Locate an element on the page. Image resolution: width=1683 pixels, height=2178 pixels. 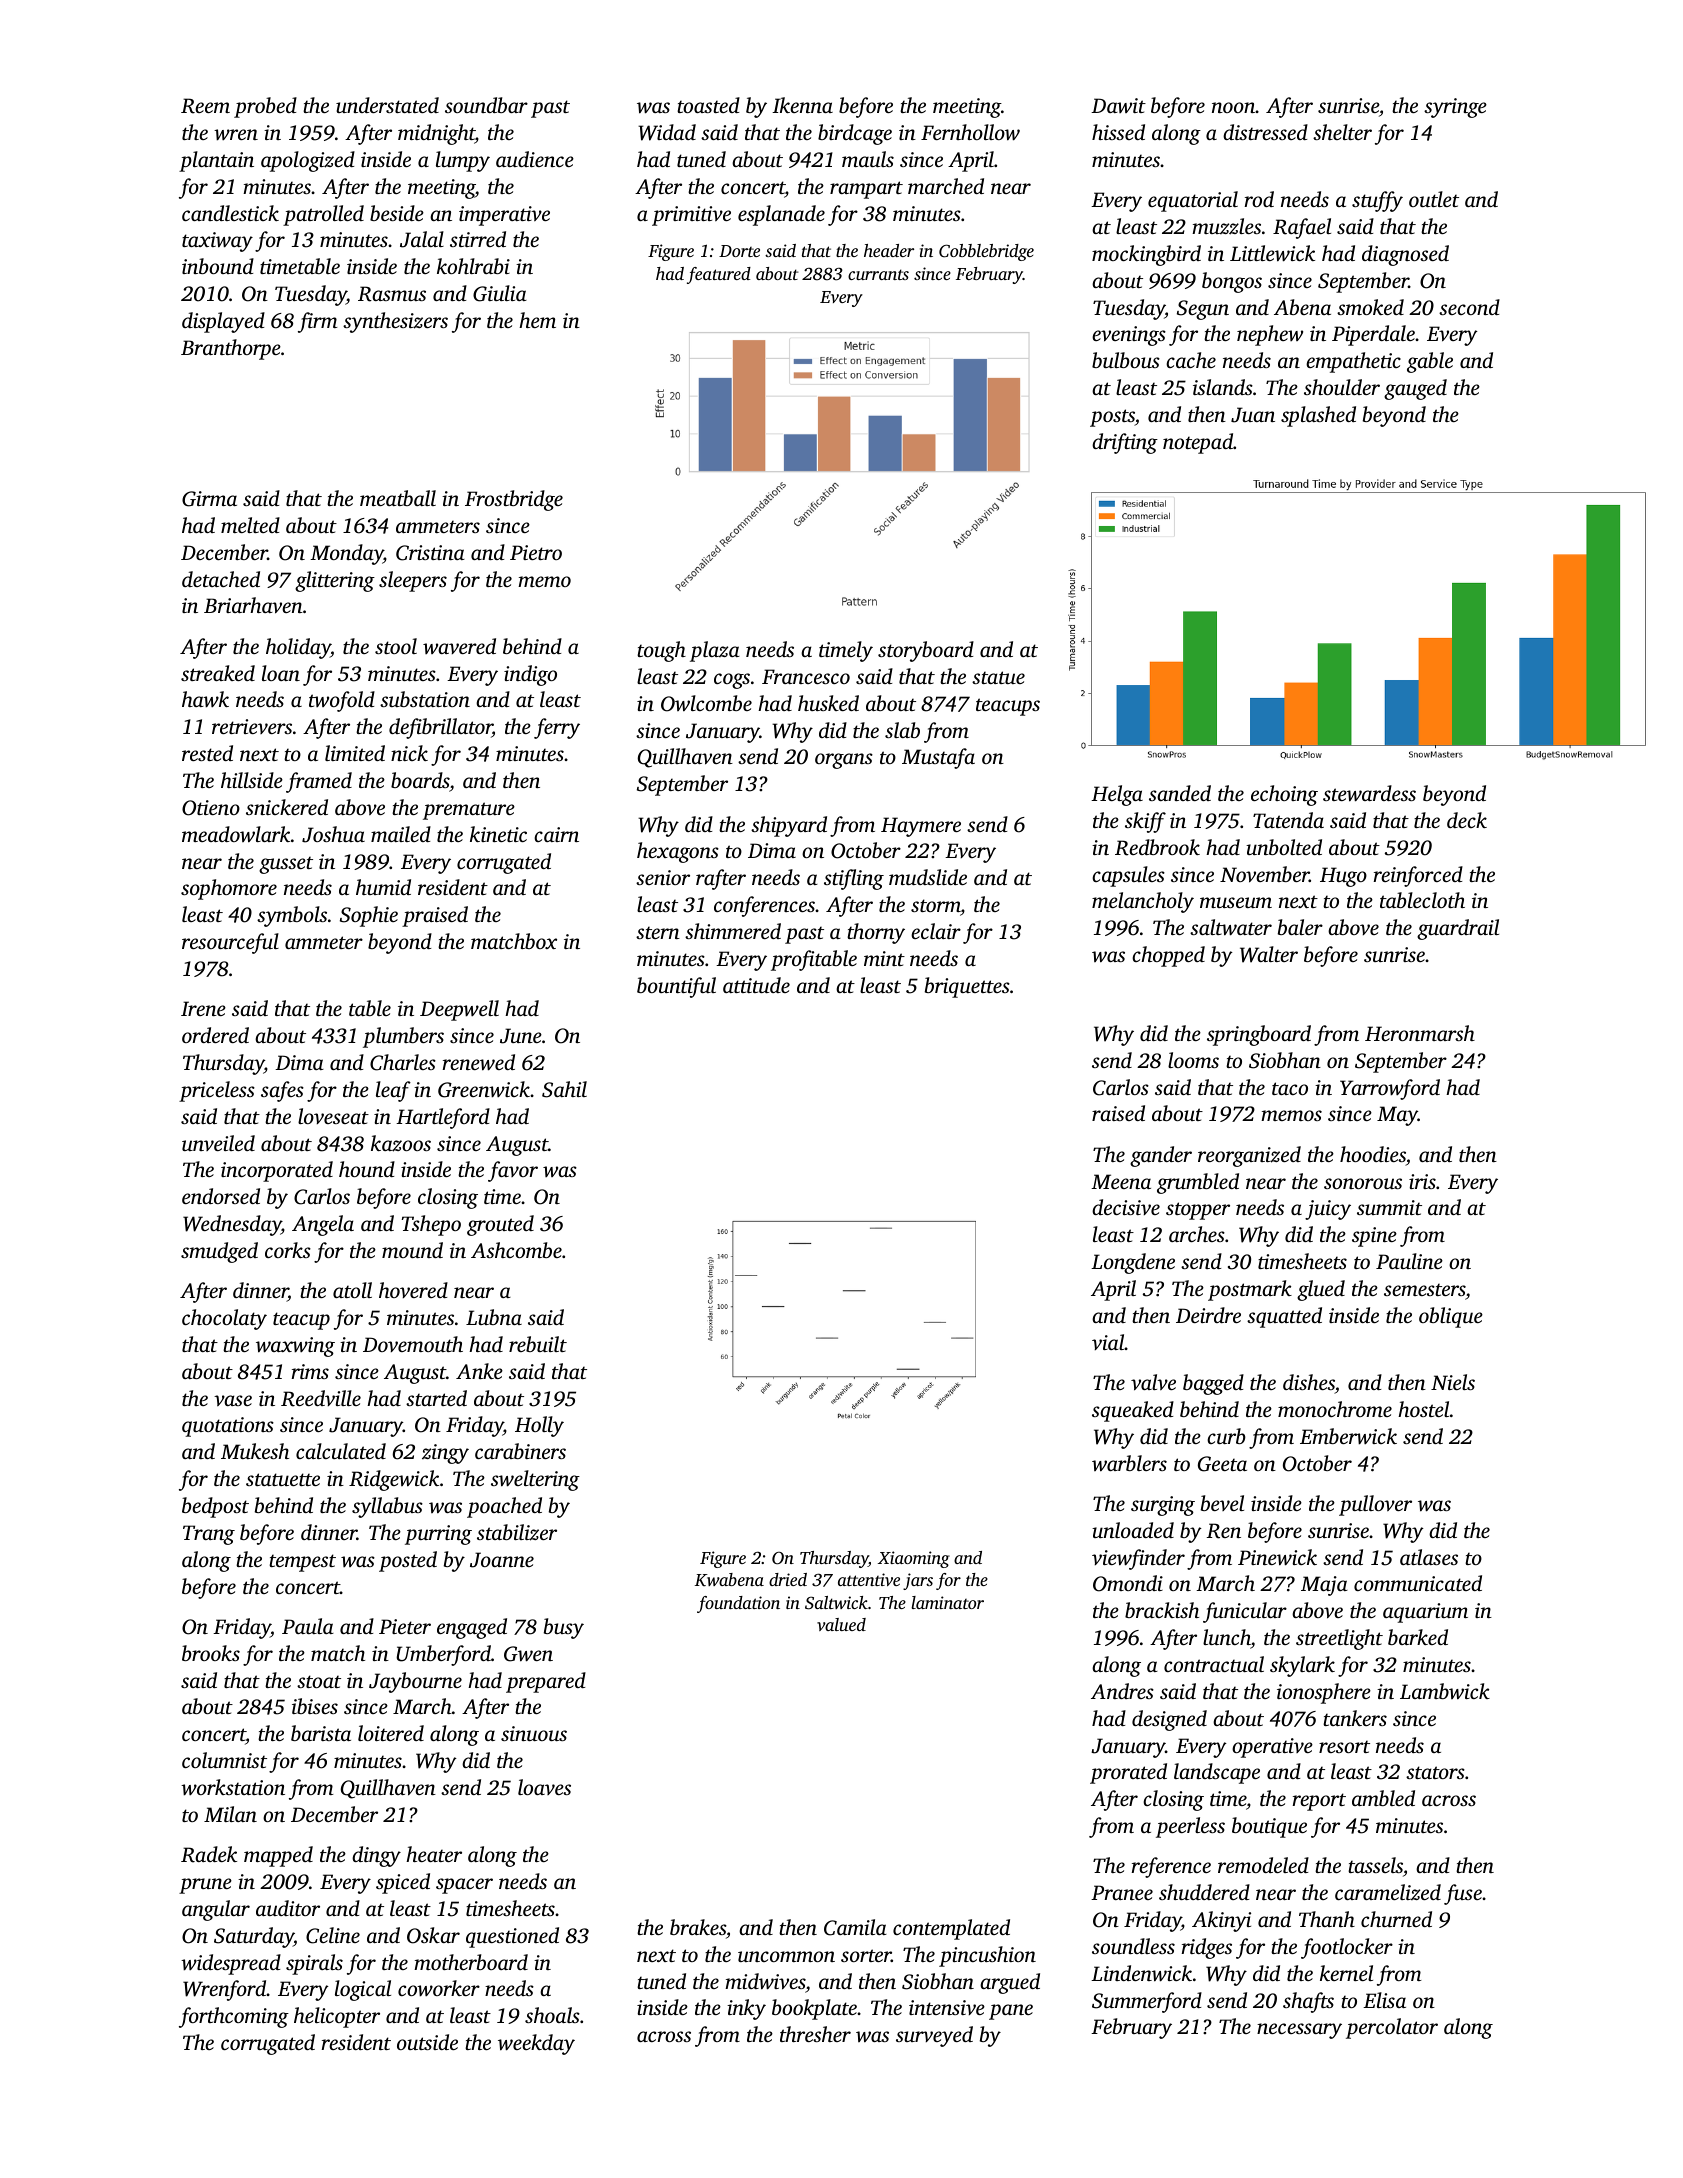
splashed is located at coordinates (1318, 416).
